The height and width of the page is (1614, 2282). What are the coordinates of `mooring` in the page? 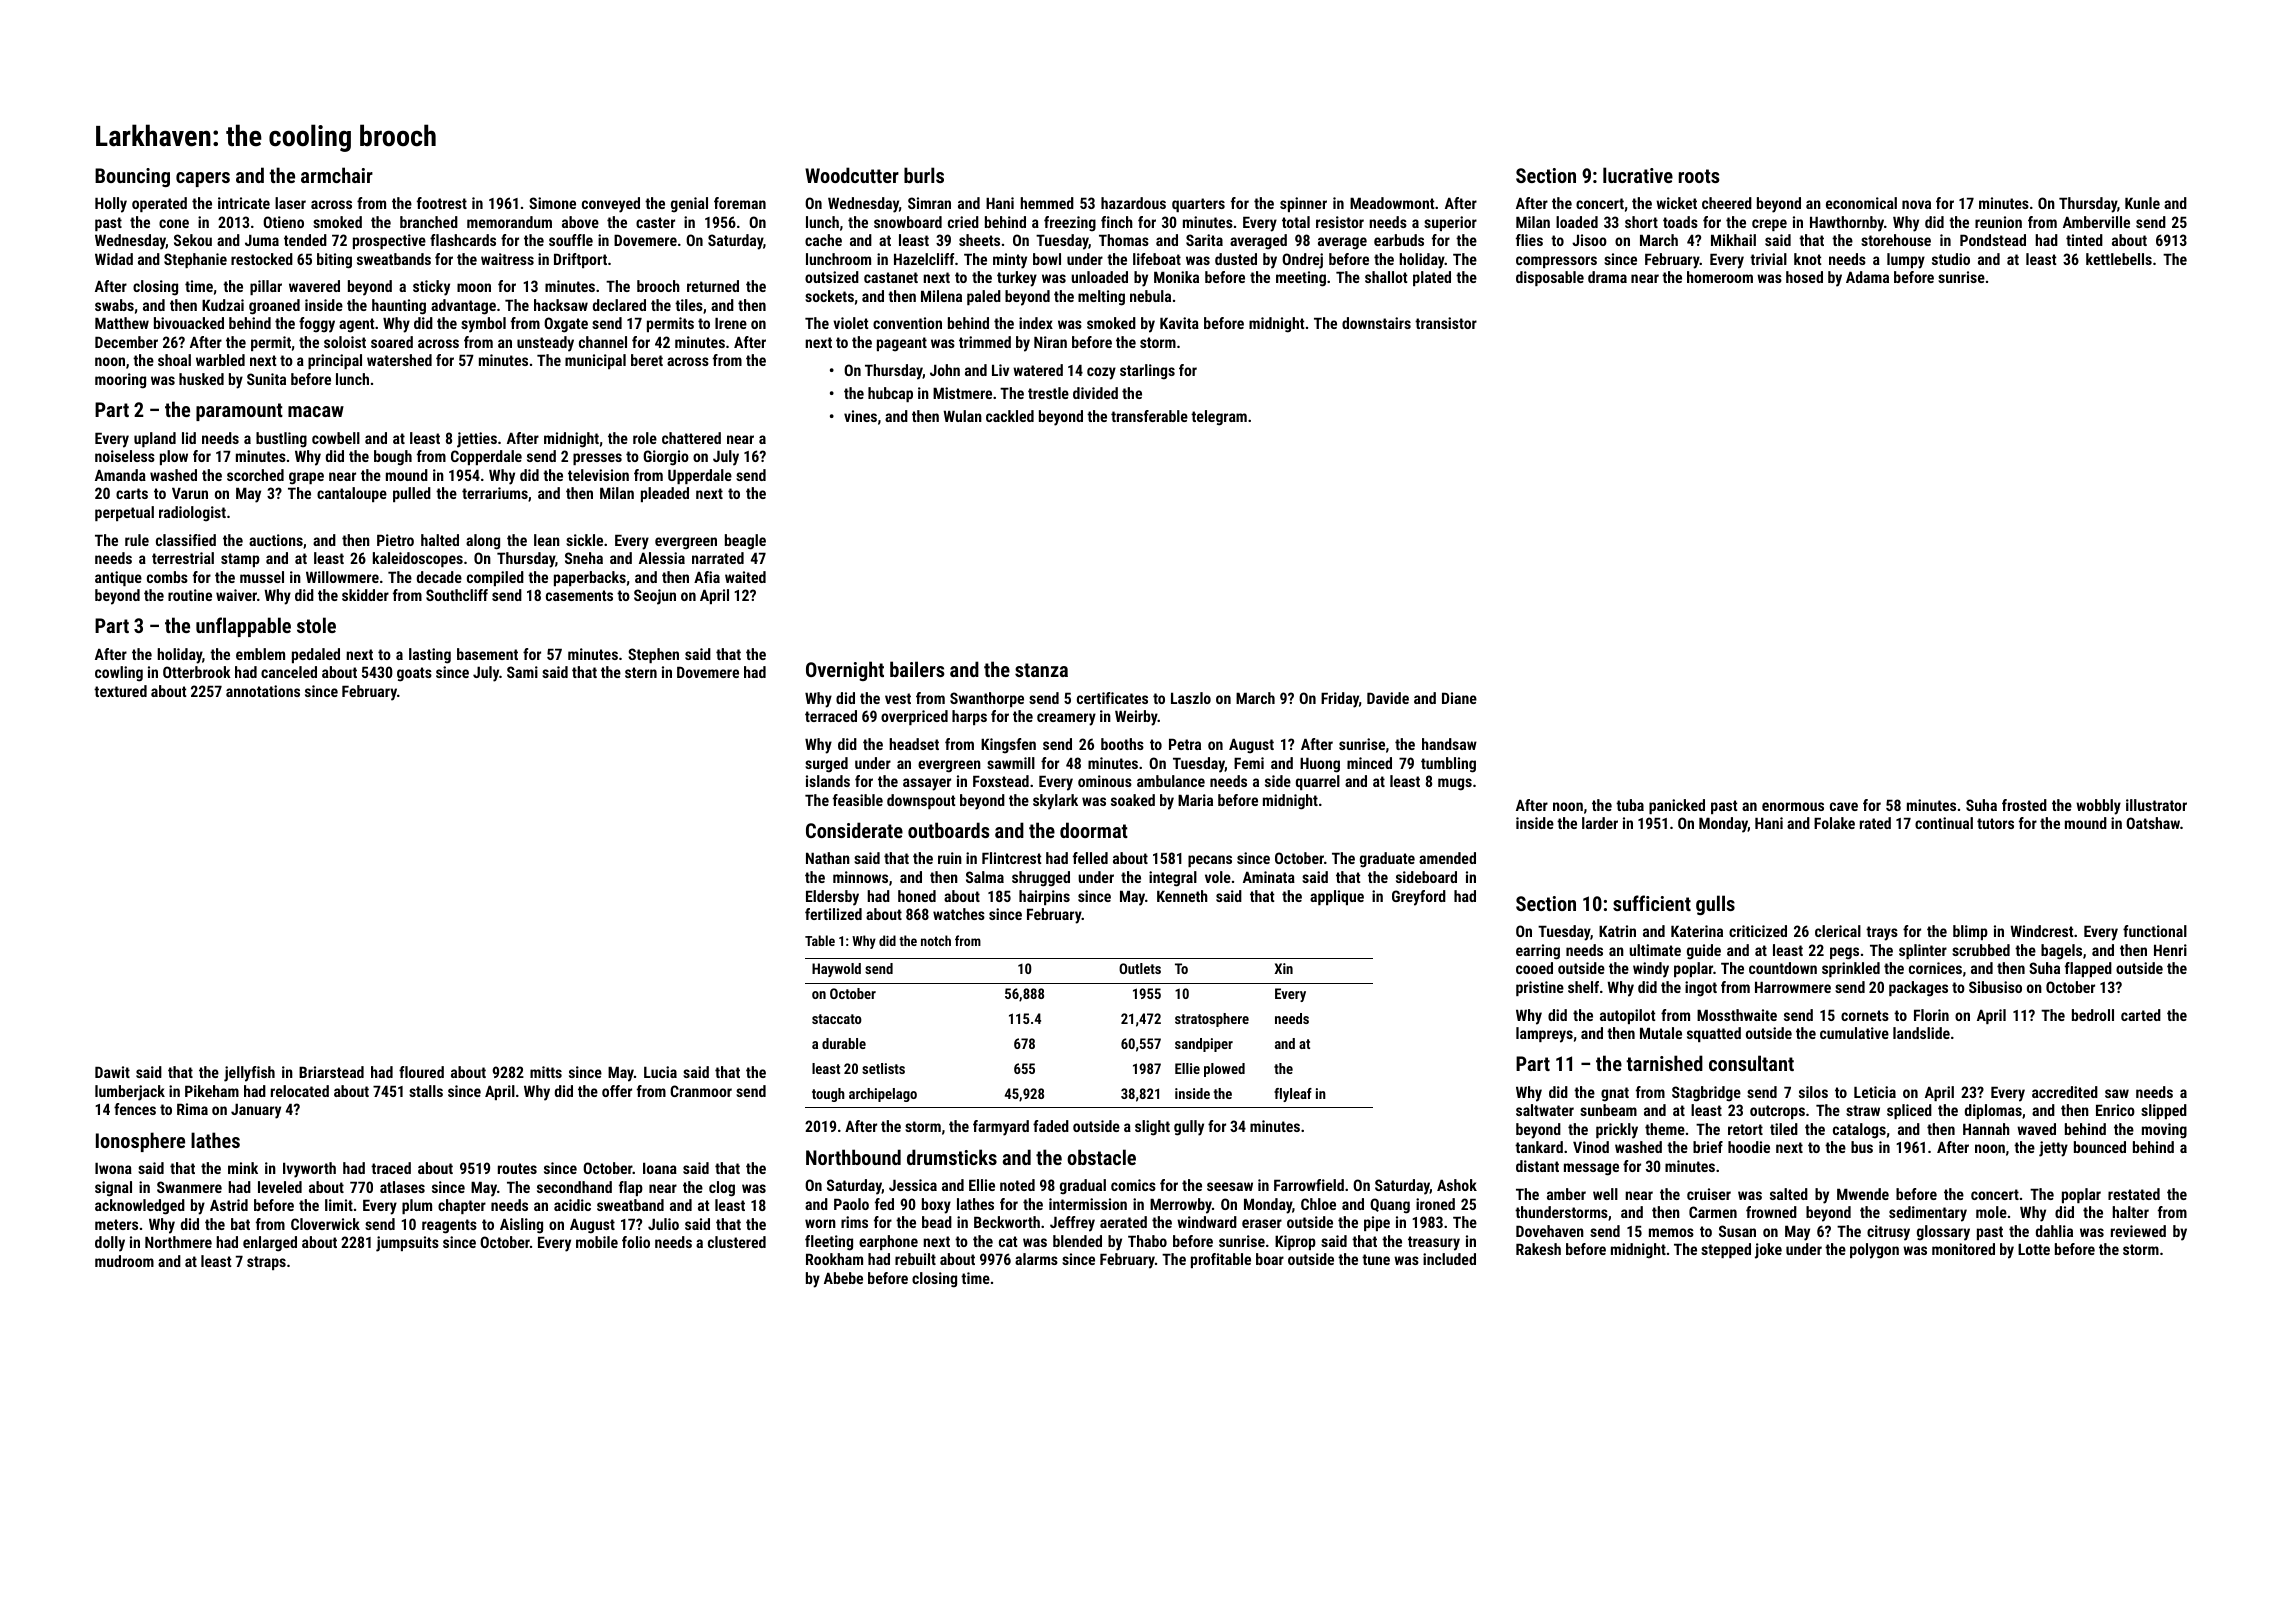 It's located at (120, 381).
